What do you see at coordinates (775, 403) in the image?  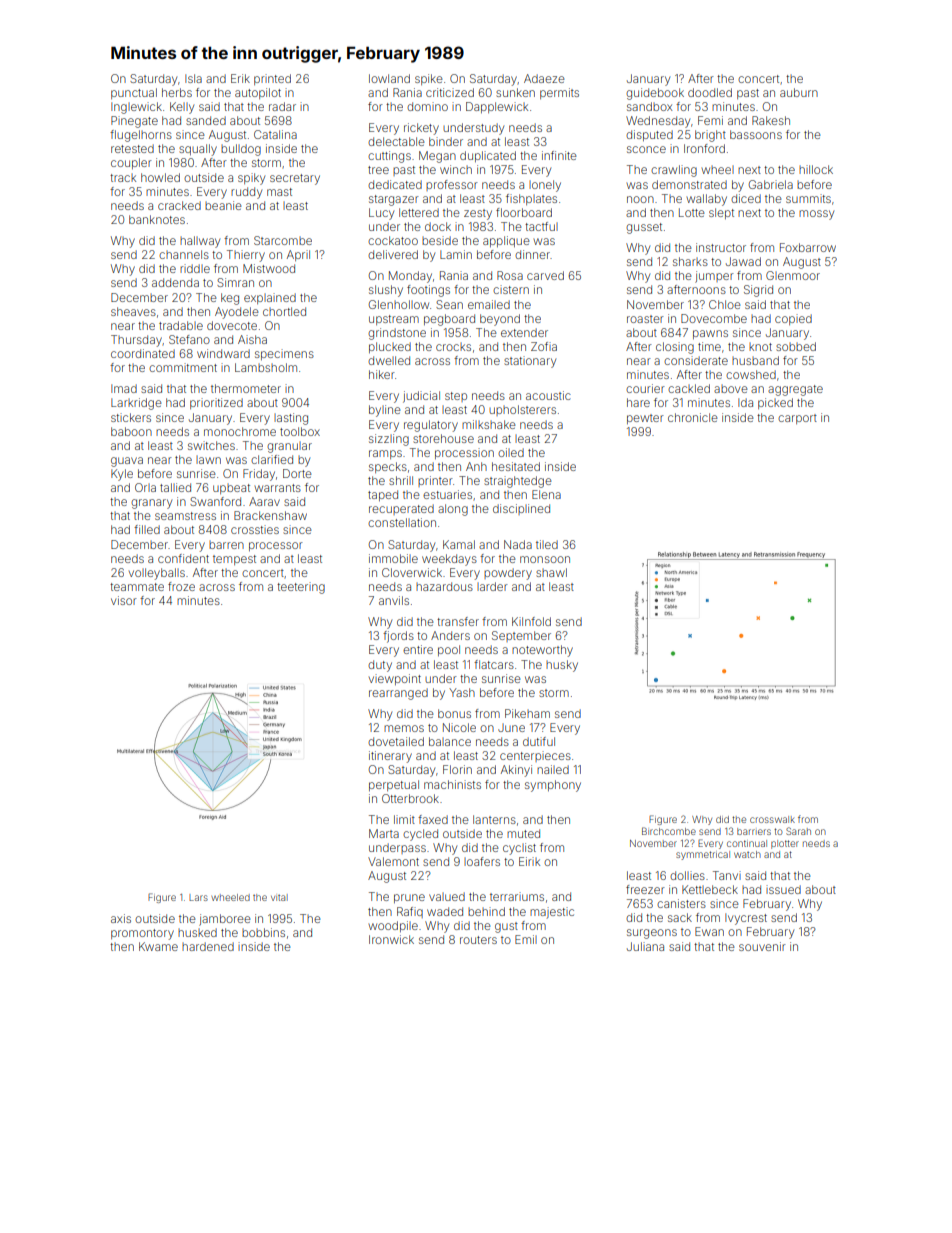 I see `picked` at bounding box center [775, 403].
